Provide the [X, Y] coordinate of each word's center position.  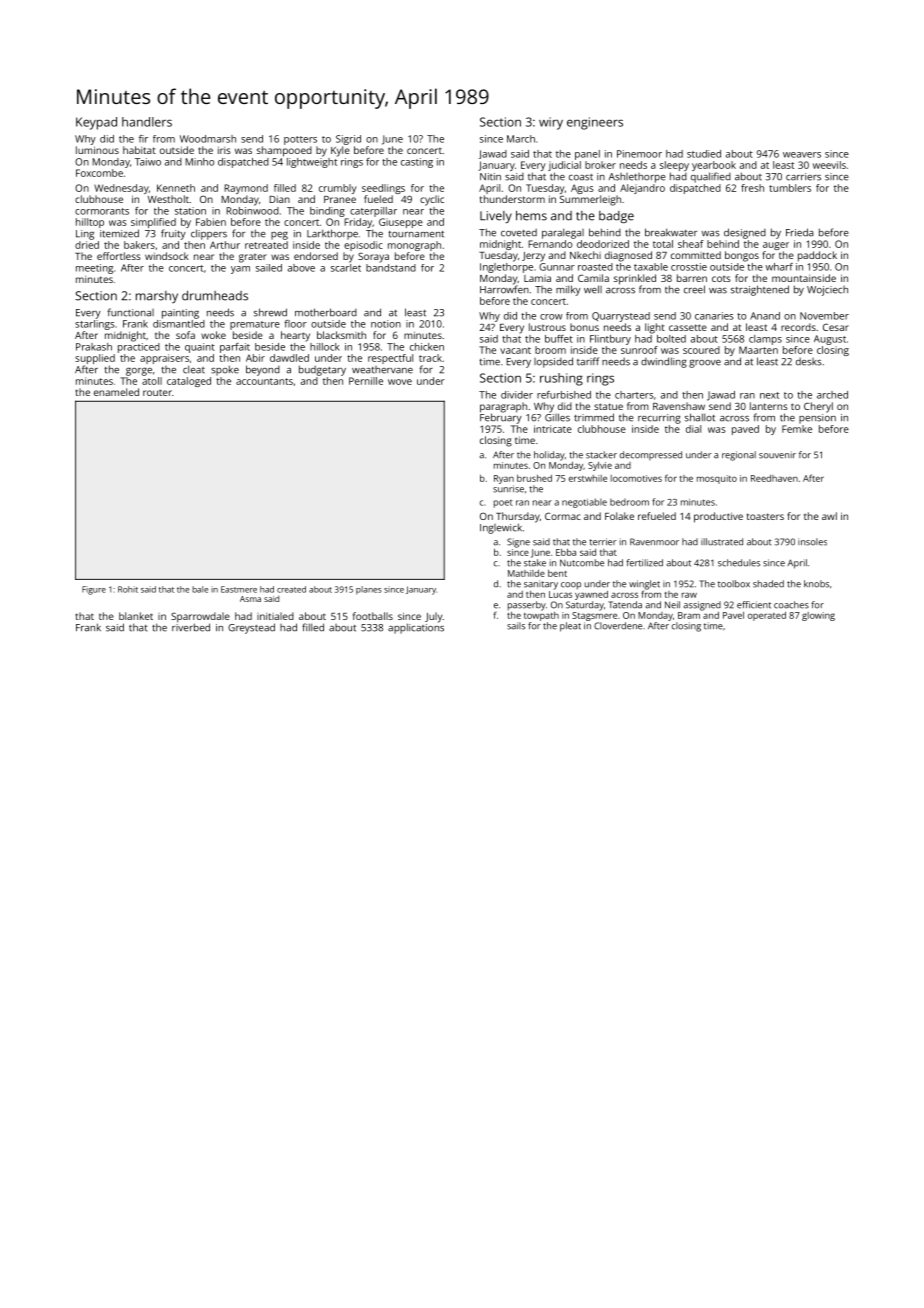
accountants [264, 381]
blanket [136, 616]
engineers [595, 123]
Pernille [366, 381]
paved [745, 430]
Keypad [96, 123]
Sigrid [348, 140]
